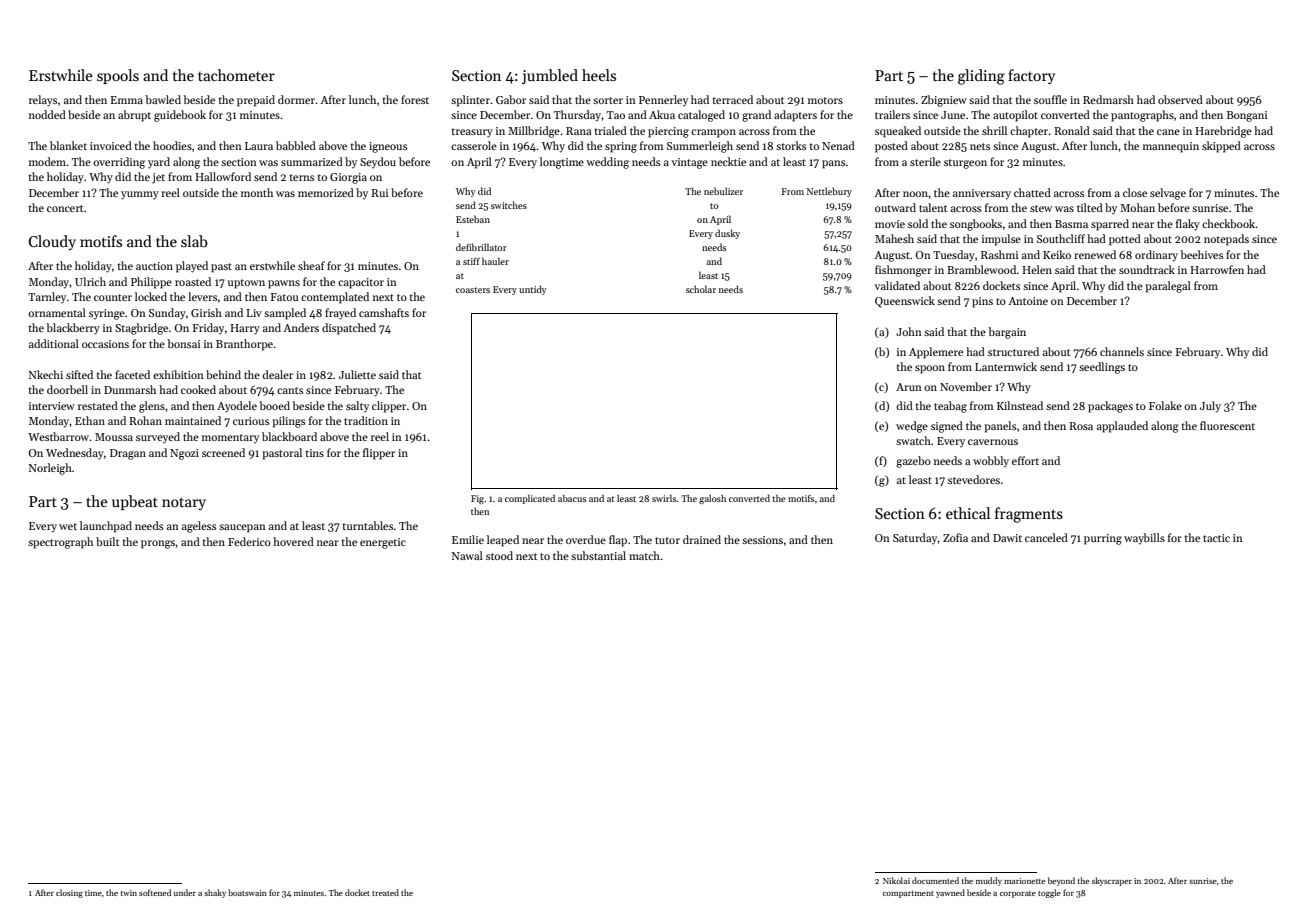 This screenshot has height=924, width=1308. What do you see at coordinates (467, 555) in the screenshot?
I see `Nawal` at bounding box center [467, 555].
